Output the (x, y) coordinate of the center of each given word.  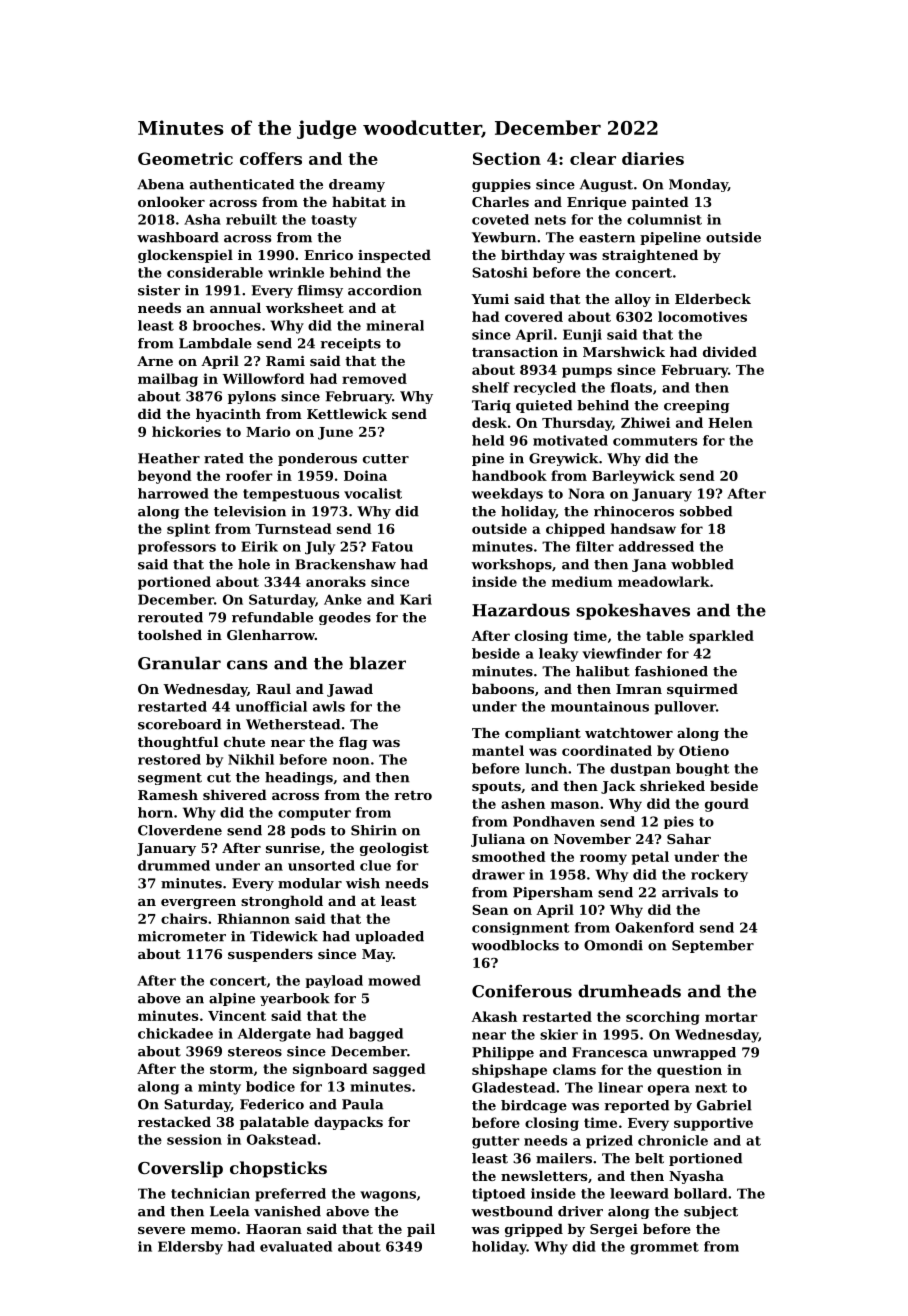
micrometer (182, 936)
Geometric (185, 158)
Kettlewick (347, 413)
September (713, 946)
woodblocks (515, 945)
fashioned (671, 671)
